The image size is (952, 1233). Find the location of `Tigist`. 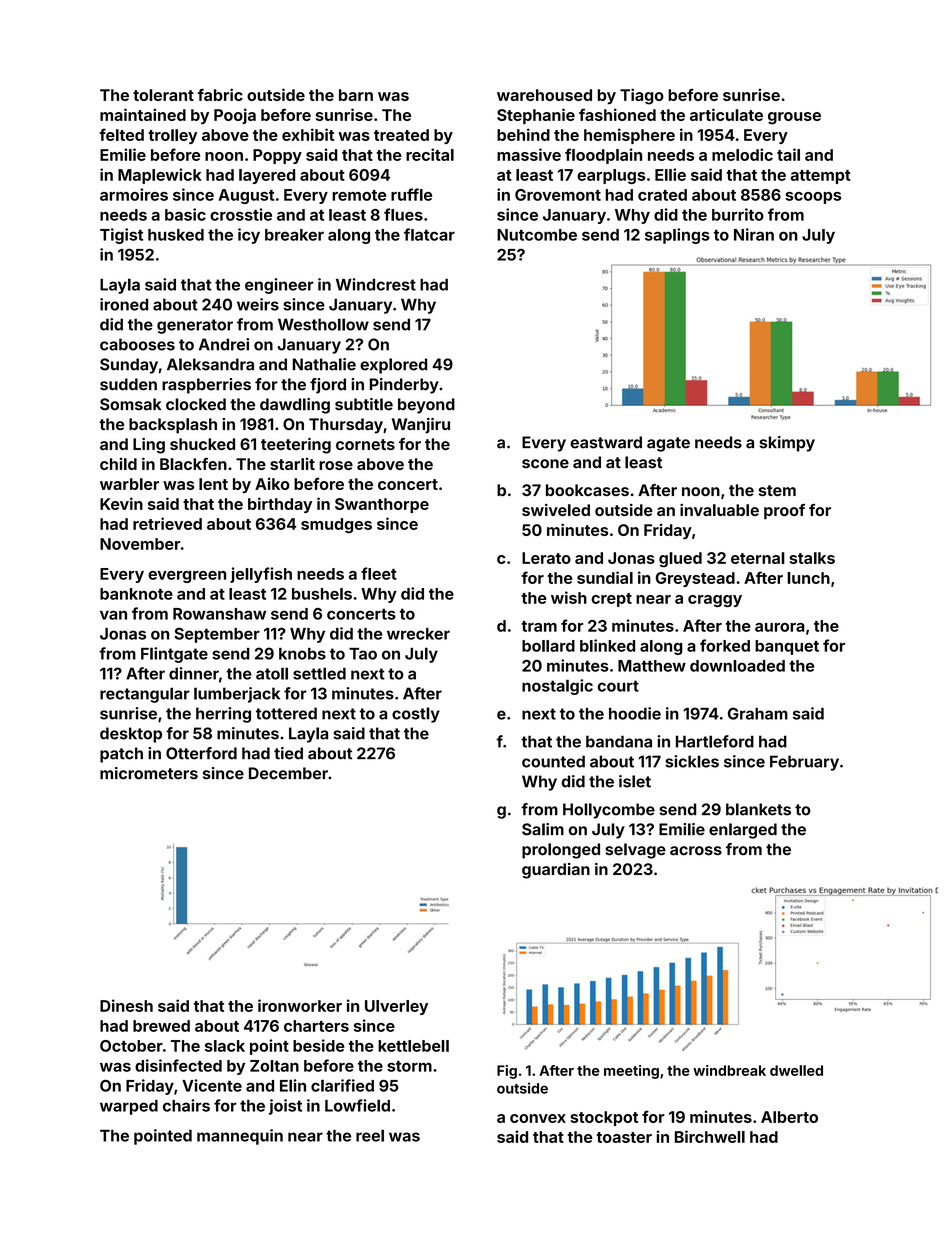

Tigist is located at coordinates (121, 236).
